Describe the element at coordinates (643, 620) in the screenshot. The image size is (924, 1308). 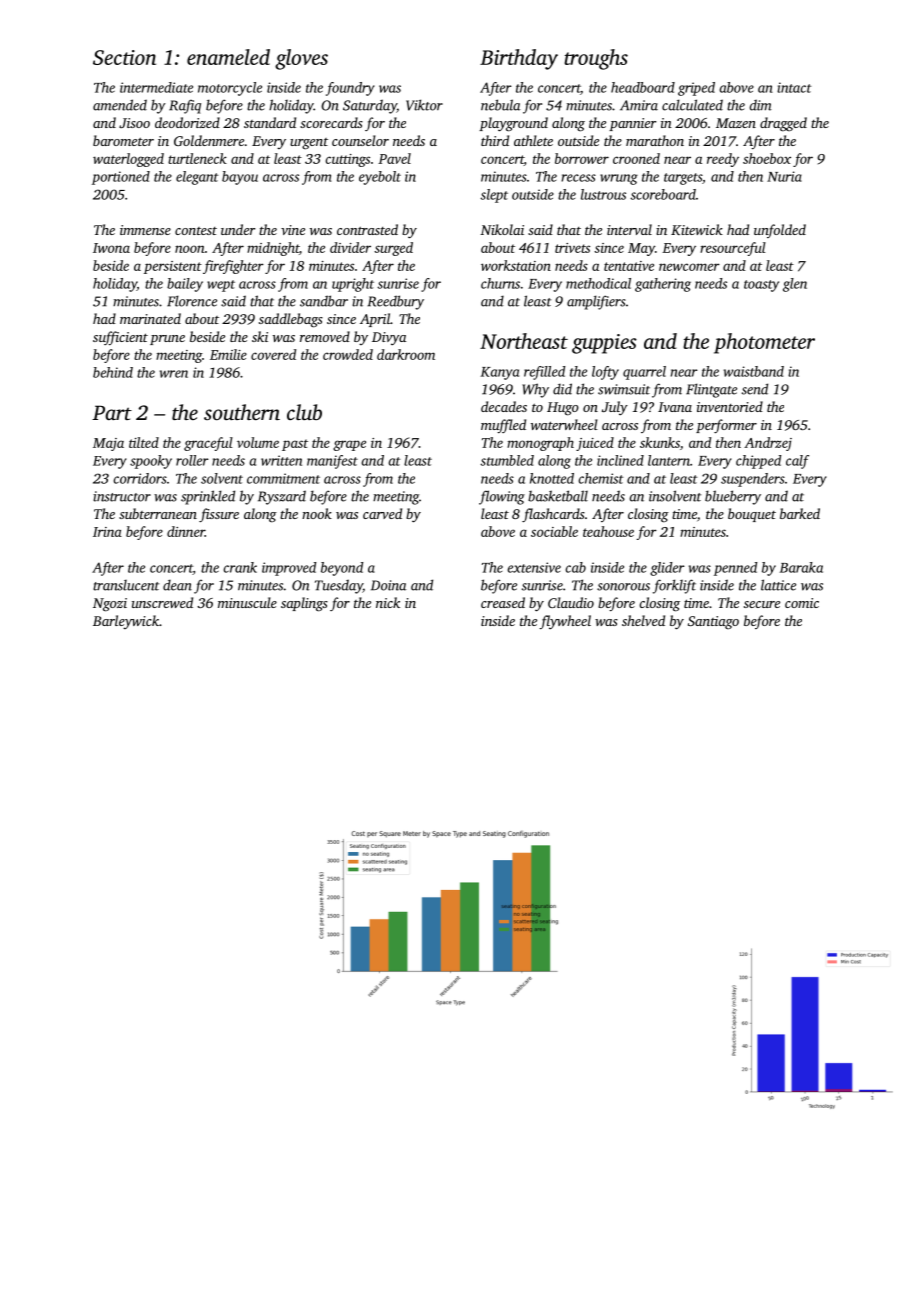
I see `shelved` at that location.
